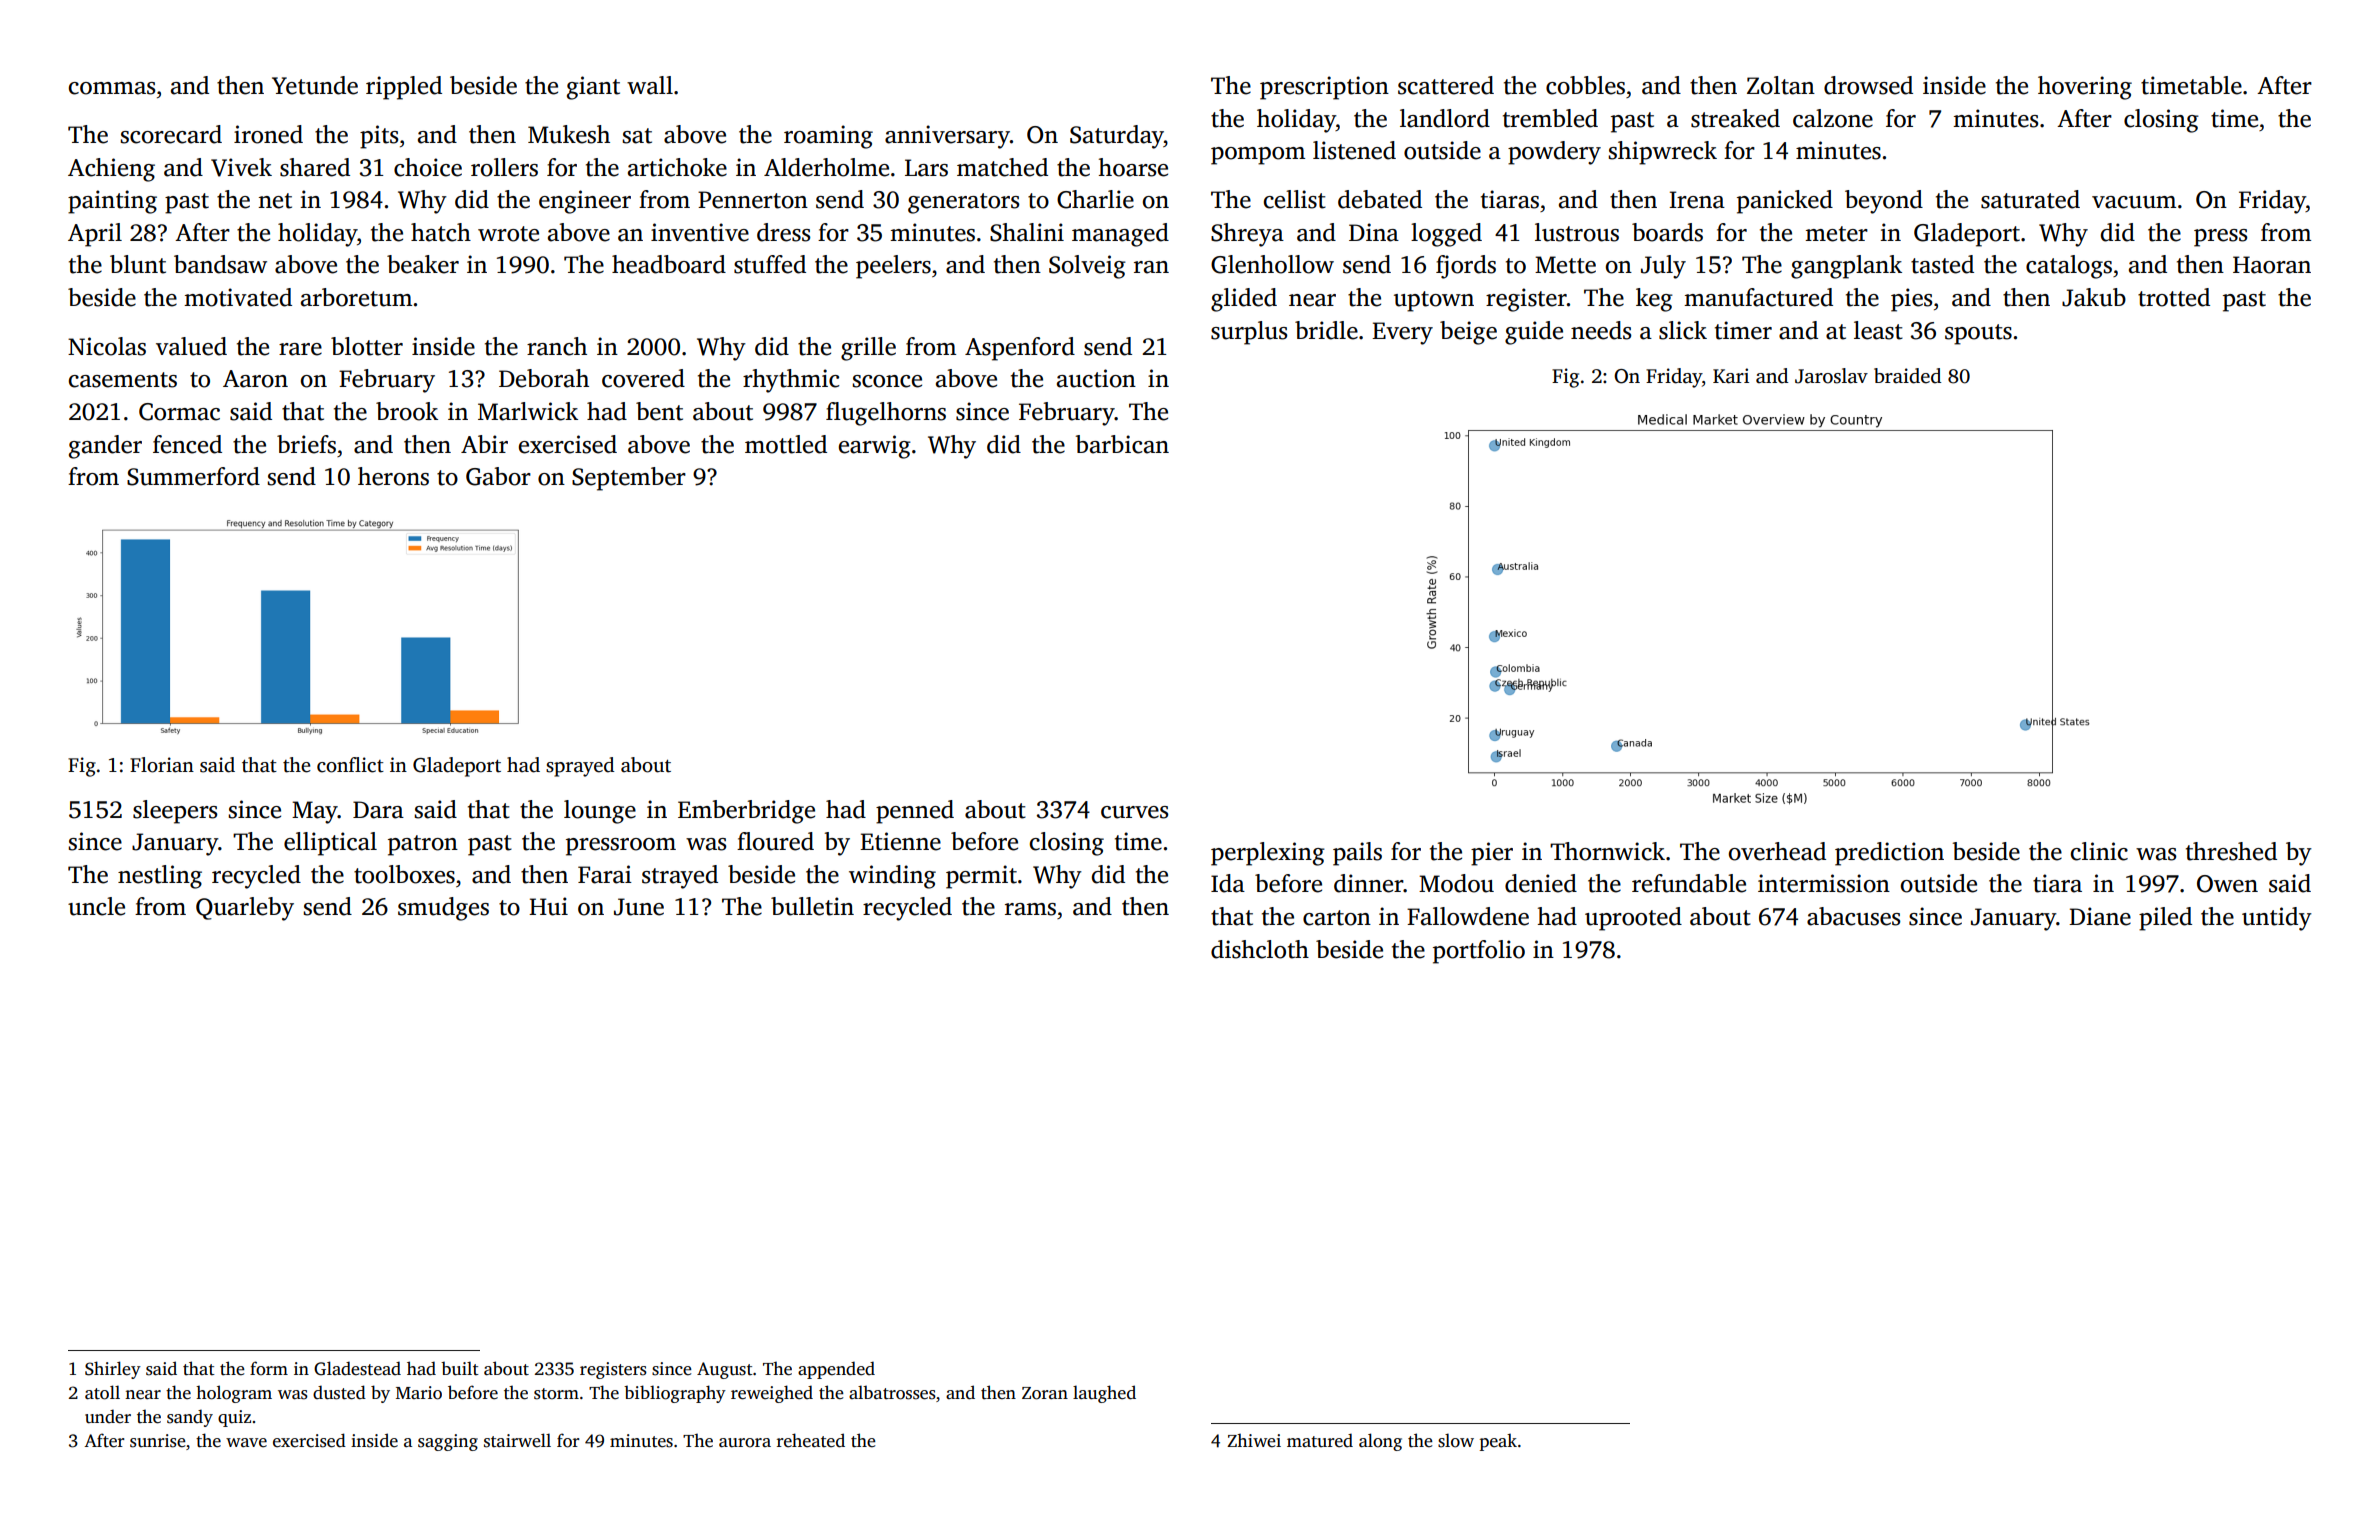 This screenshot has height=1540, width=2380. Describe the element at coordinates (2272, 265) in the screenshot. I see `Haoran` at that location.
